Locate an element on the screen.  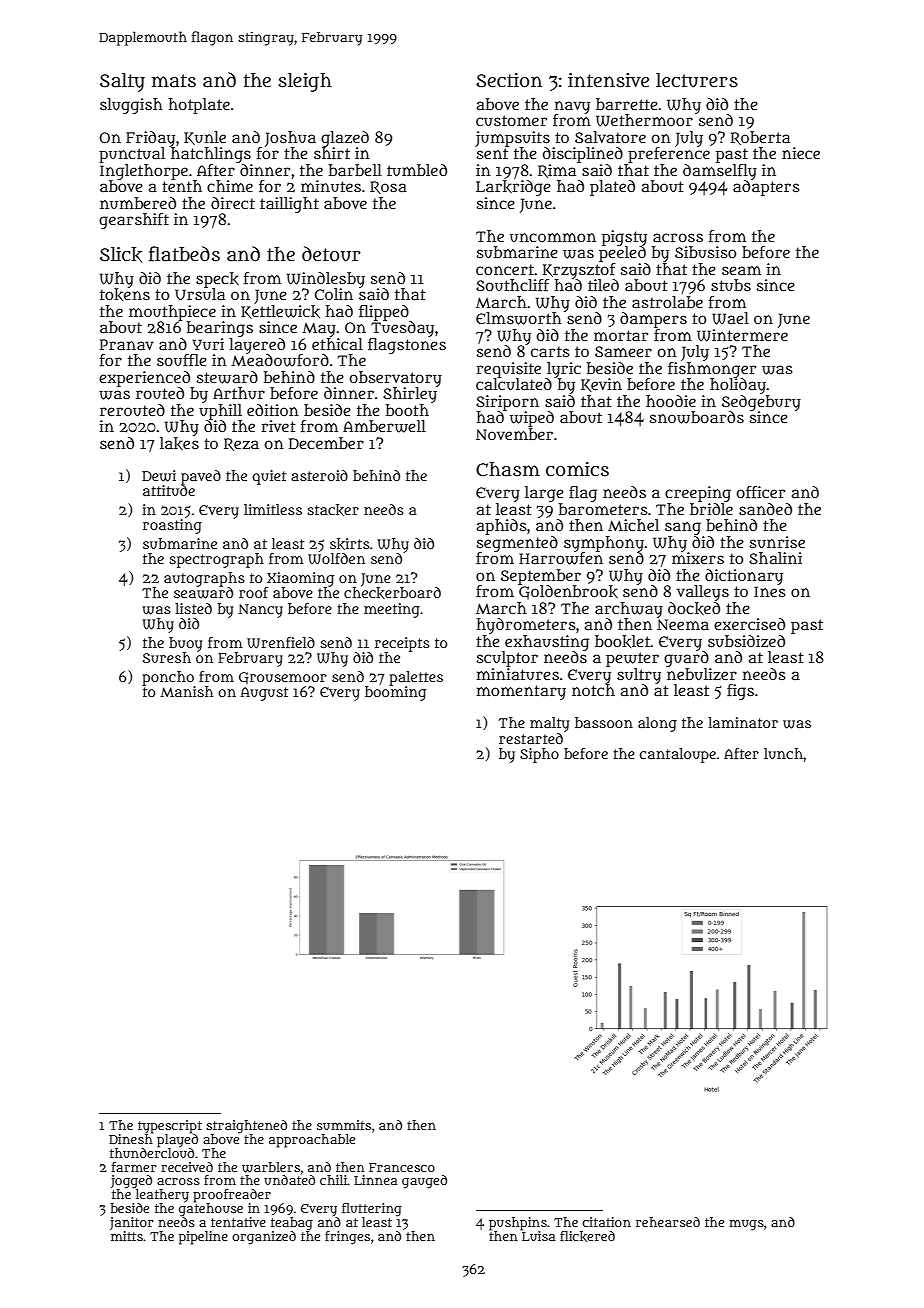
limitless is located at coordinates (273, 509).
